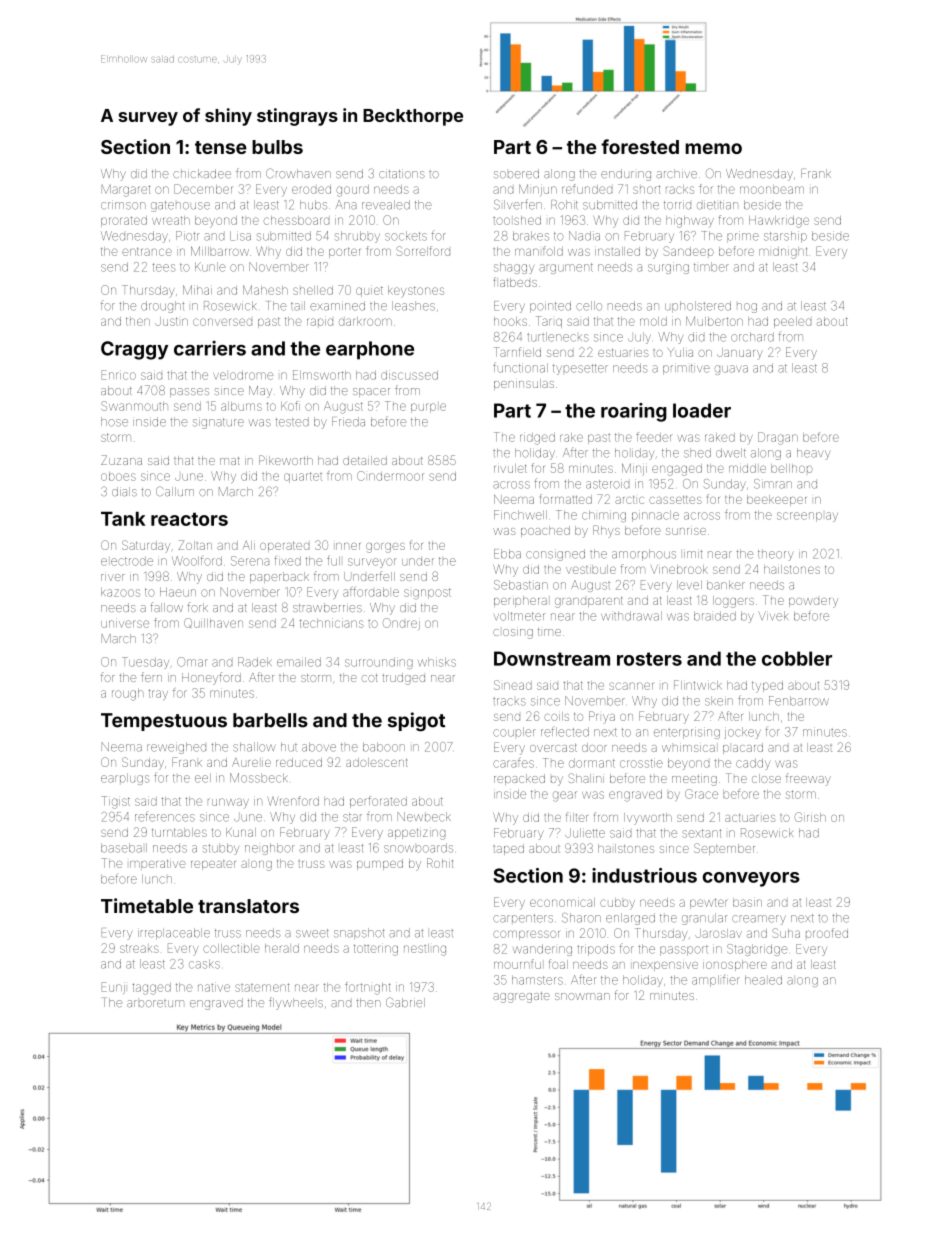 This document has width=952, height=1233. Describe the element at coordinates (516, 174) in the document. I see `sobered` at that location.
